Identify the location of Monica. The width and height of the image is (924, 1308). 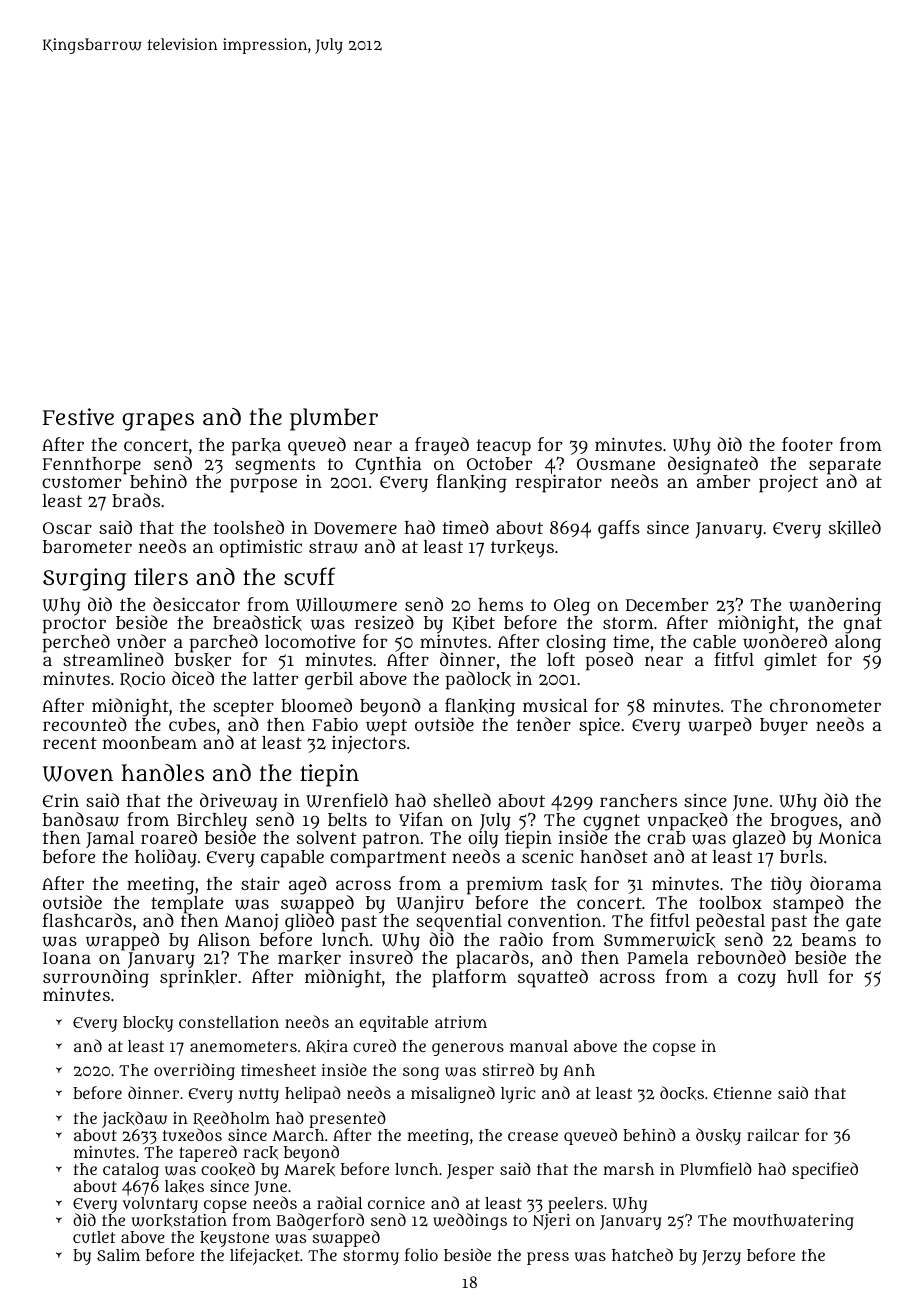
(849, 838).
